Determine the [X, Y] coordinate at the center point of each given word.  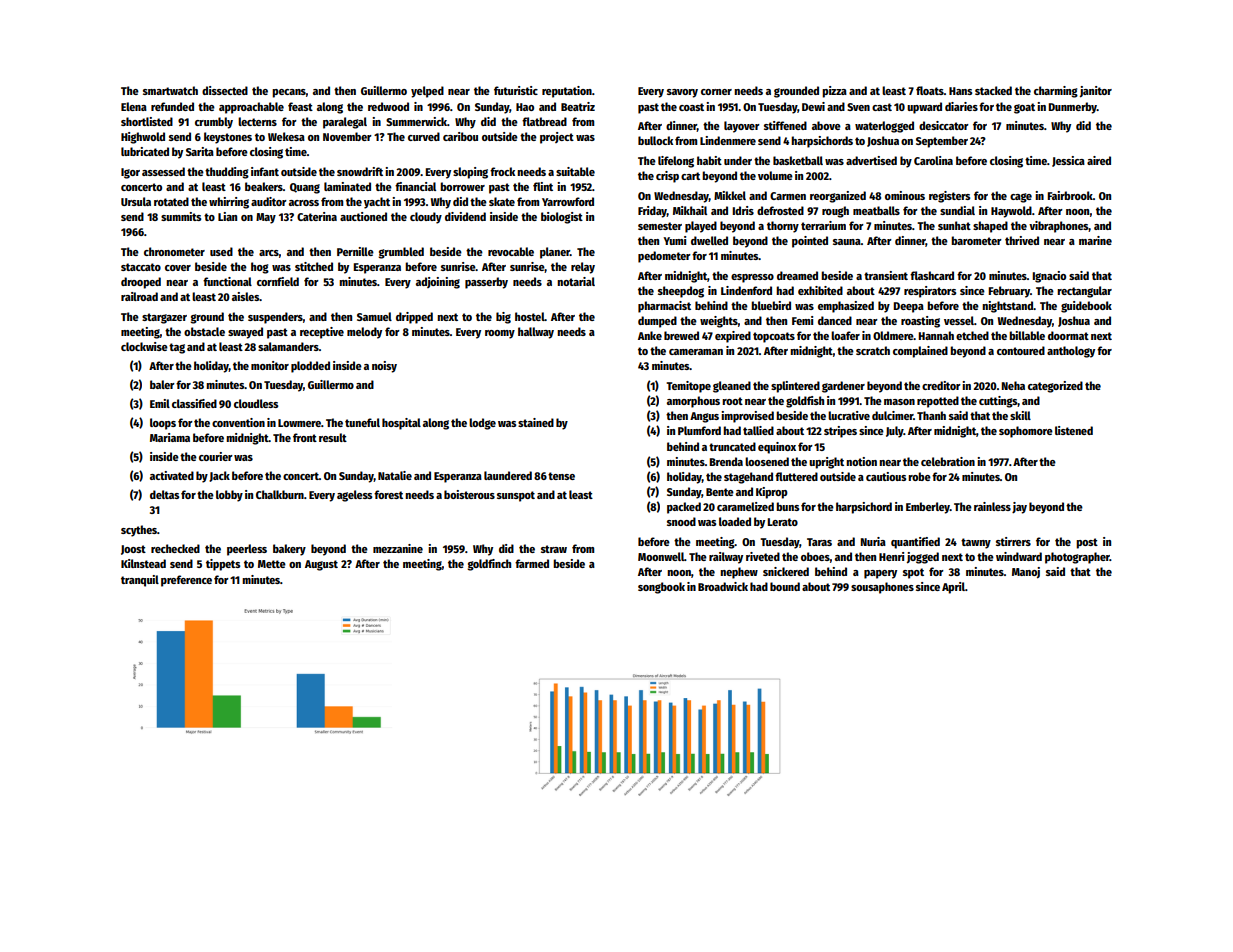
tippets [223, 565]
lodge [482, 424]
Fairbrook [1070, 195]
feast [300, 106]
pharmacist [664, 307]
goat [1024, 108]
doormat [1068, 335]
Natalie [395, 475]
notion [861, 461]
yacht [377, 203]
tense [561, 476]
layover [742, 127]
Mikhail [690, 210]
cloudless [256, 403]
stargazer [164, 318]
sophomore [1026, 432]
